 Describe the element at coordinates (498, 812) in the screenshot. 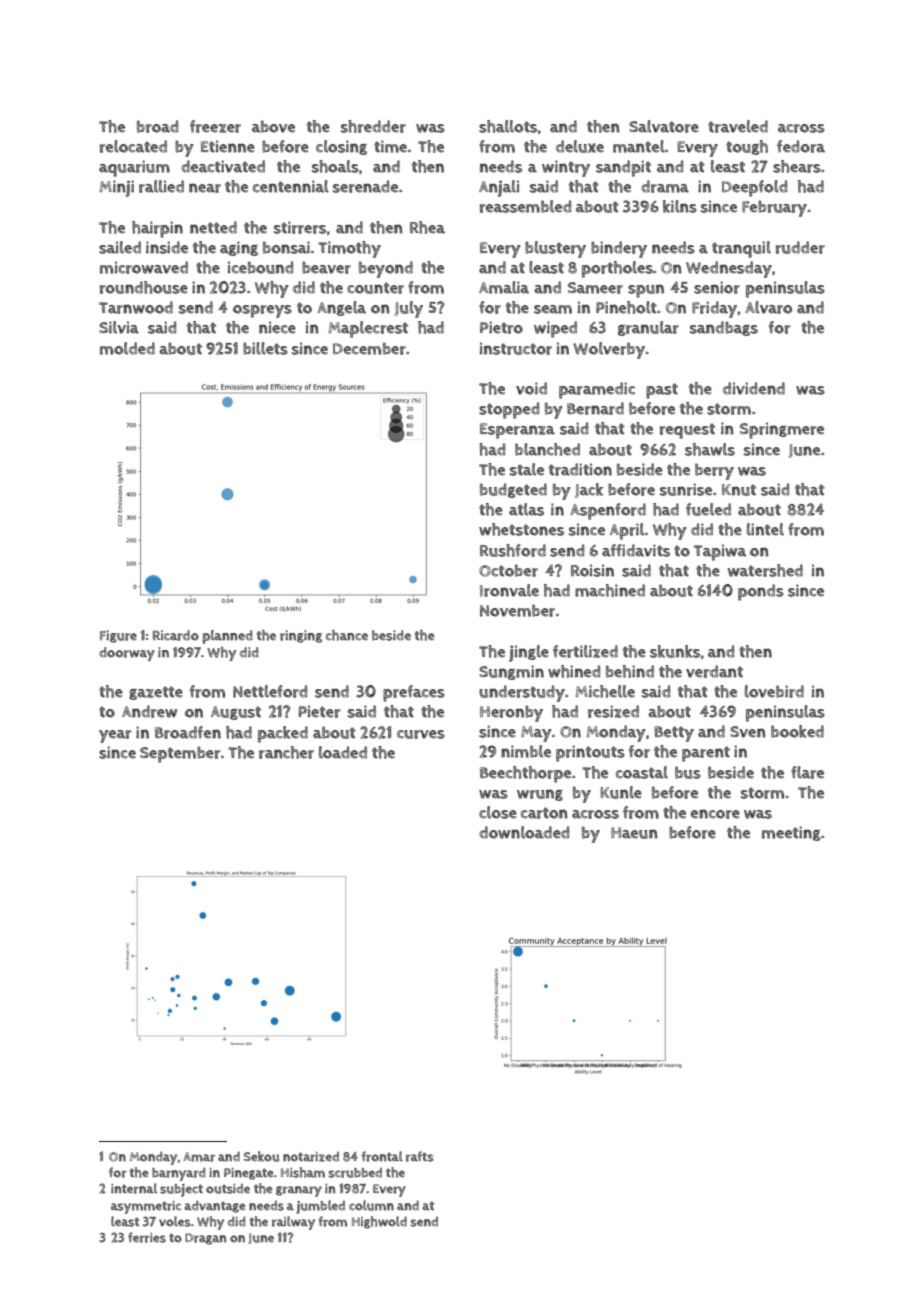

I see `close` at that location.
